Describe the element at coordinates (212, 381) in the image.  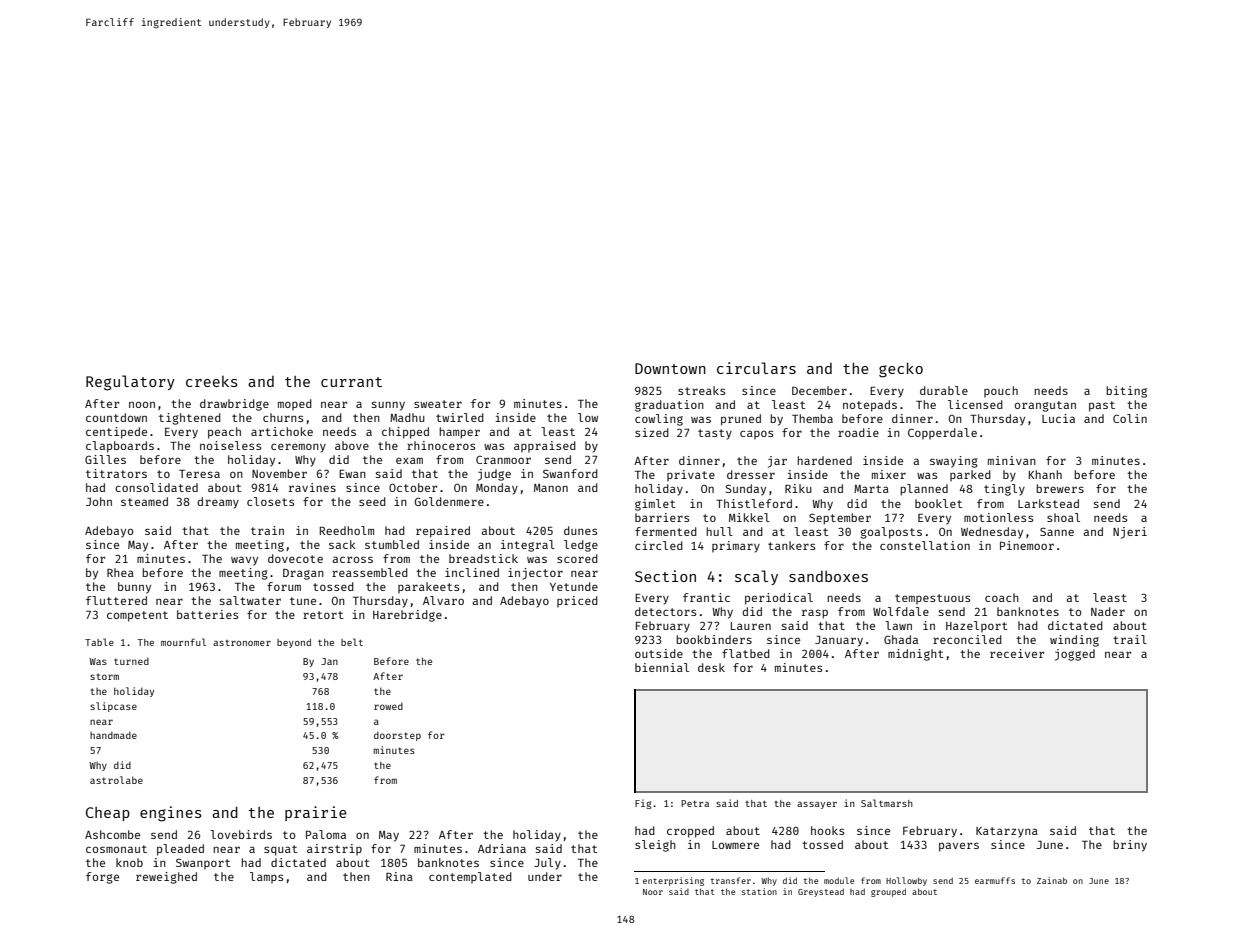
I see `creeks` at that location.
